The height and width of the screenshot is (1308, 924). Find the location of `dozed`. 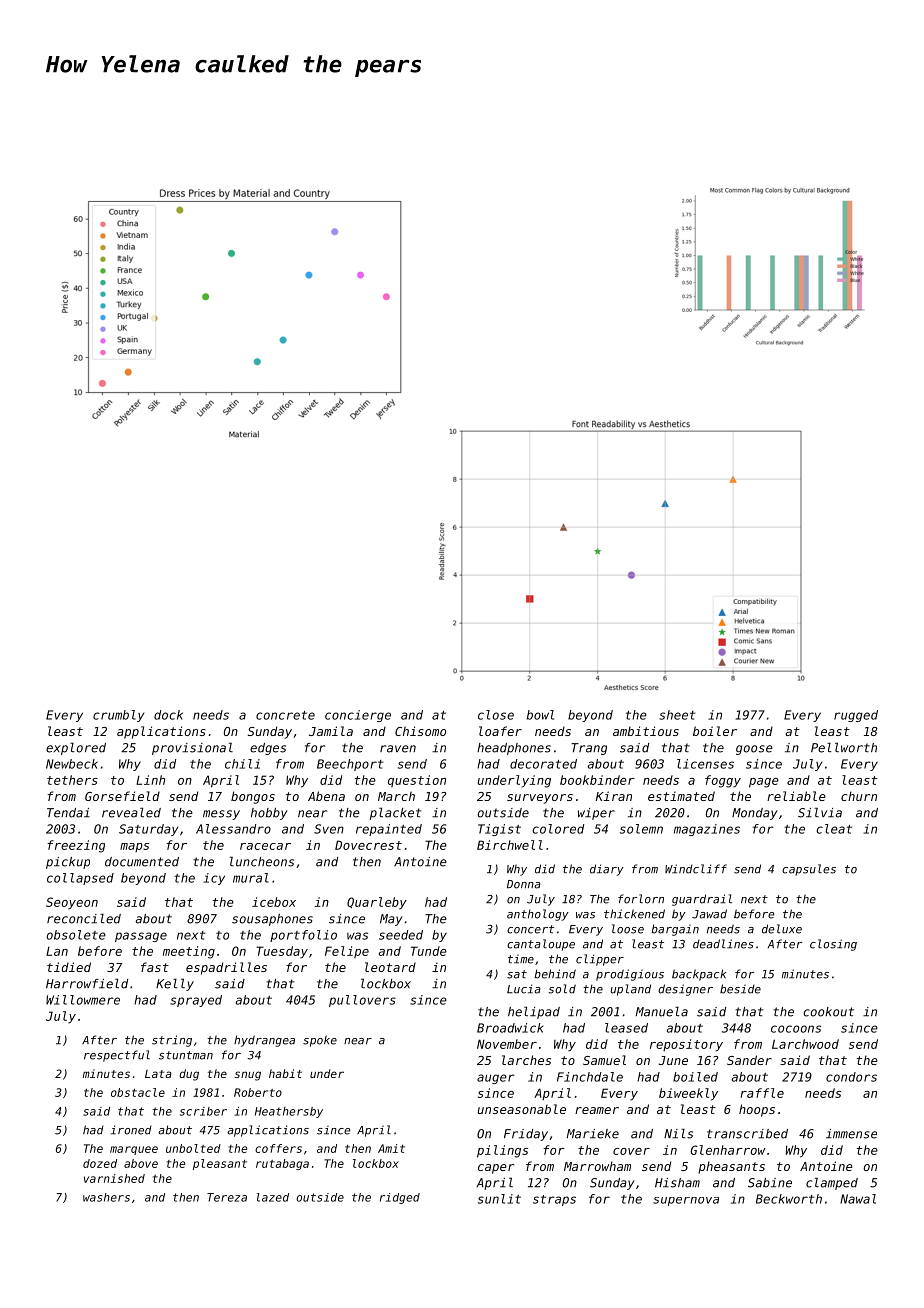

dozed is located at coordinates (100, 1163).
